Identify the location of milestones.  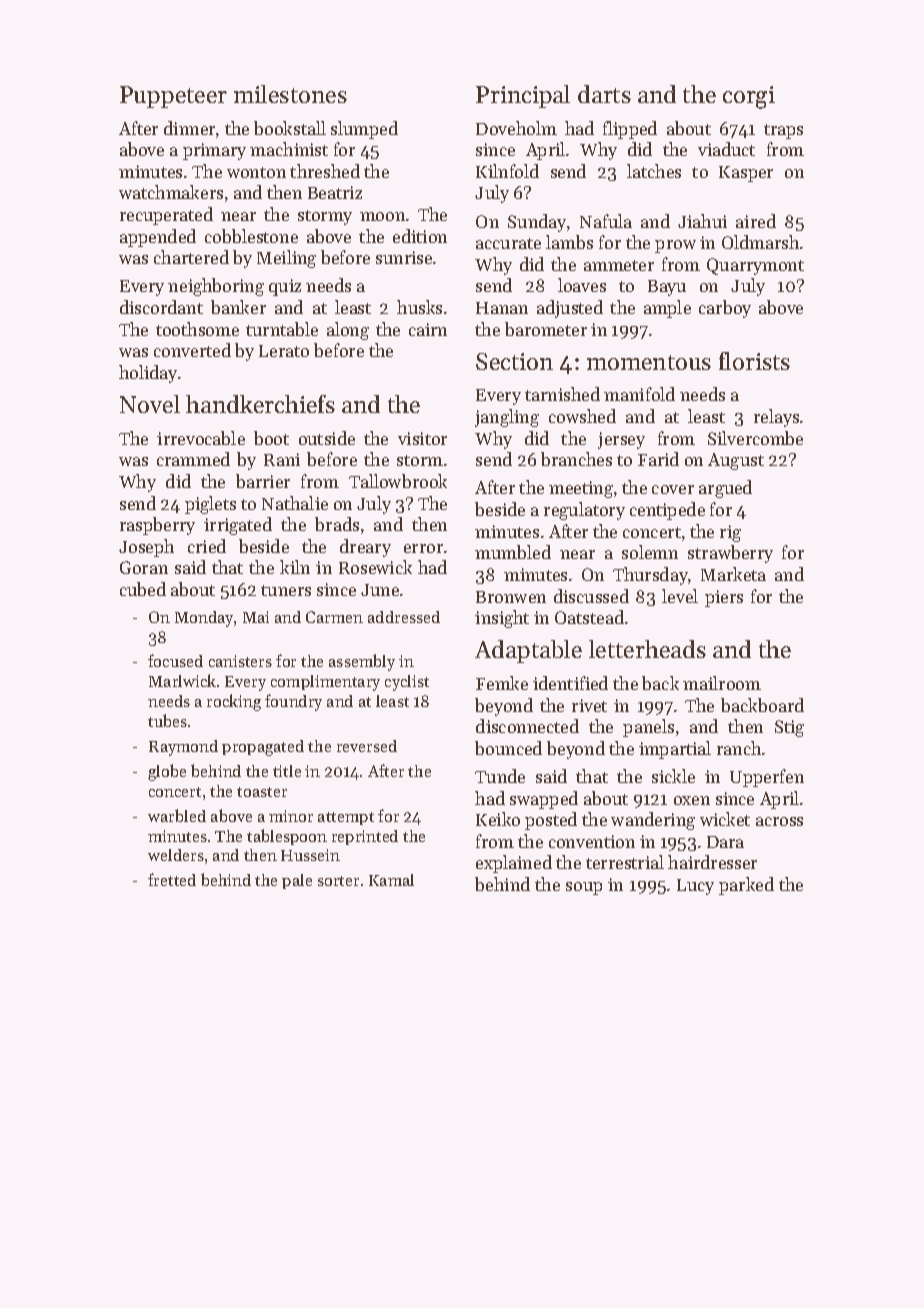
(290, 94).
